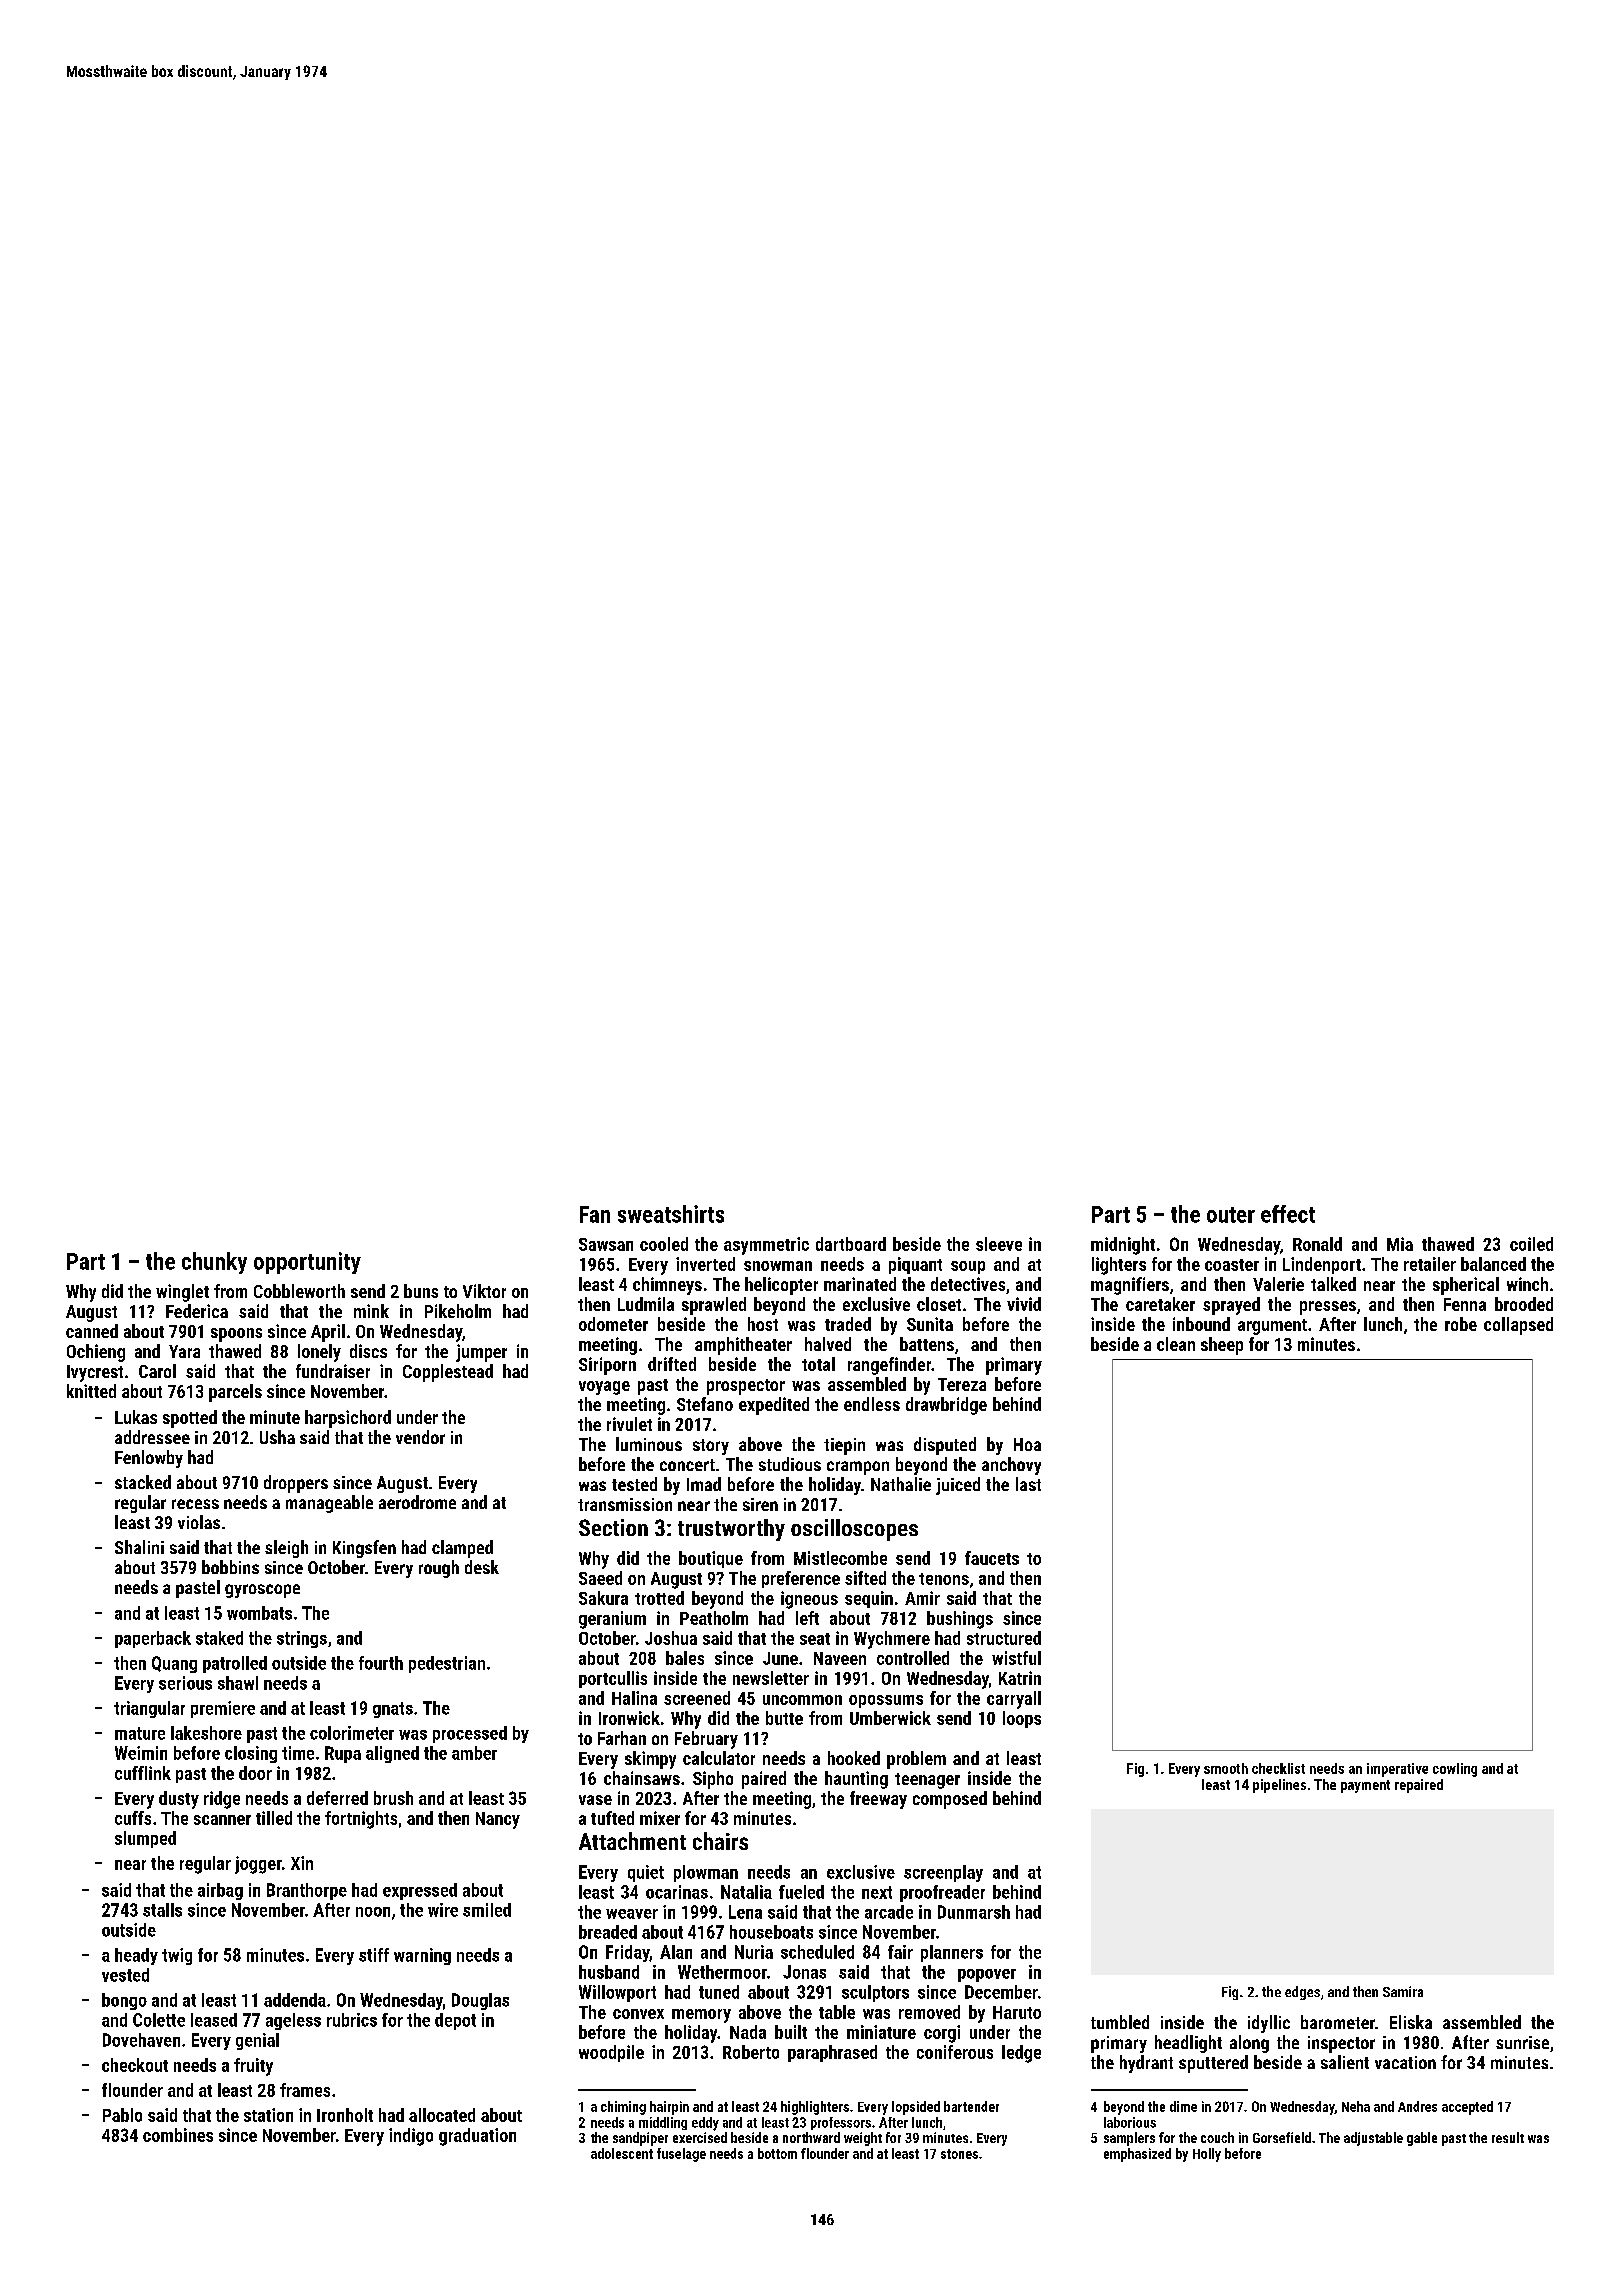 Image resolution: width=1620 pixels, height=2292 pixels. What do you see at coordinates (307, 1263) in the screenshot?
I see `opportunity` at bounding box center [307, 1263].
